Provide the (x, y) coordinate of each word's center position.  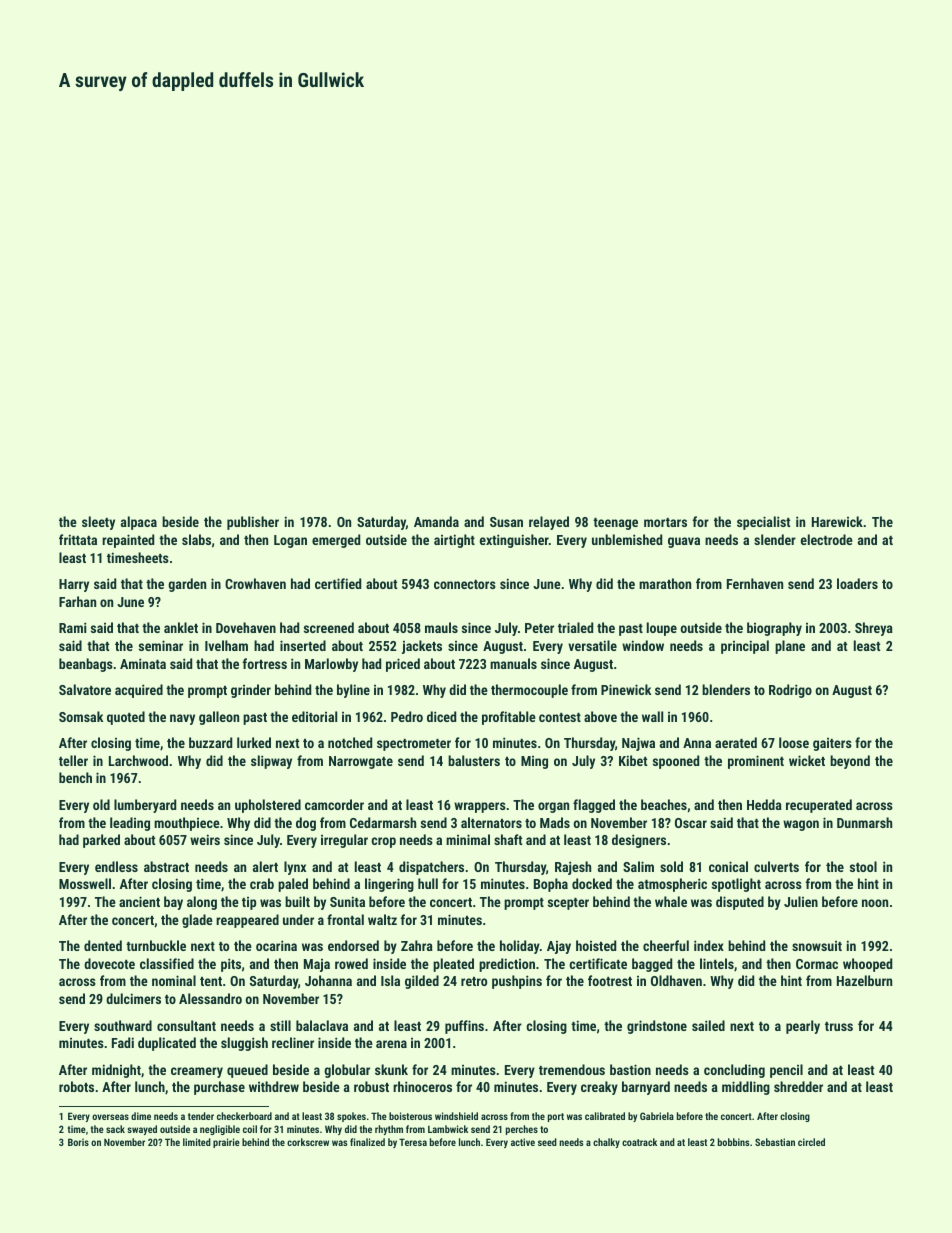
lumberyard (145, 806)
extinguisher (514, 541)
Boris (78, 1142)
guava (684, 542)
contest (560, 717)
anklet (181, 627)
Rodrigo (790, 691)
